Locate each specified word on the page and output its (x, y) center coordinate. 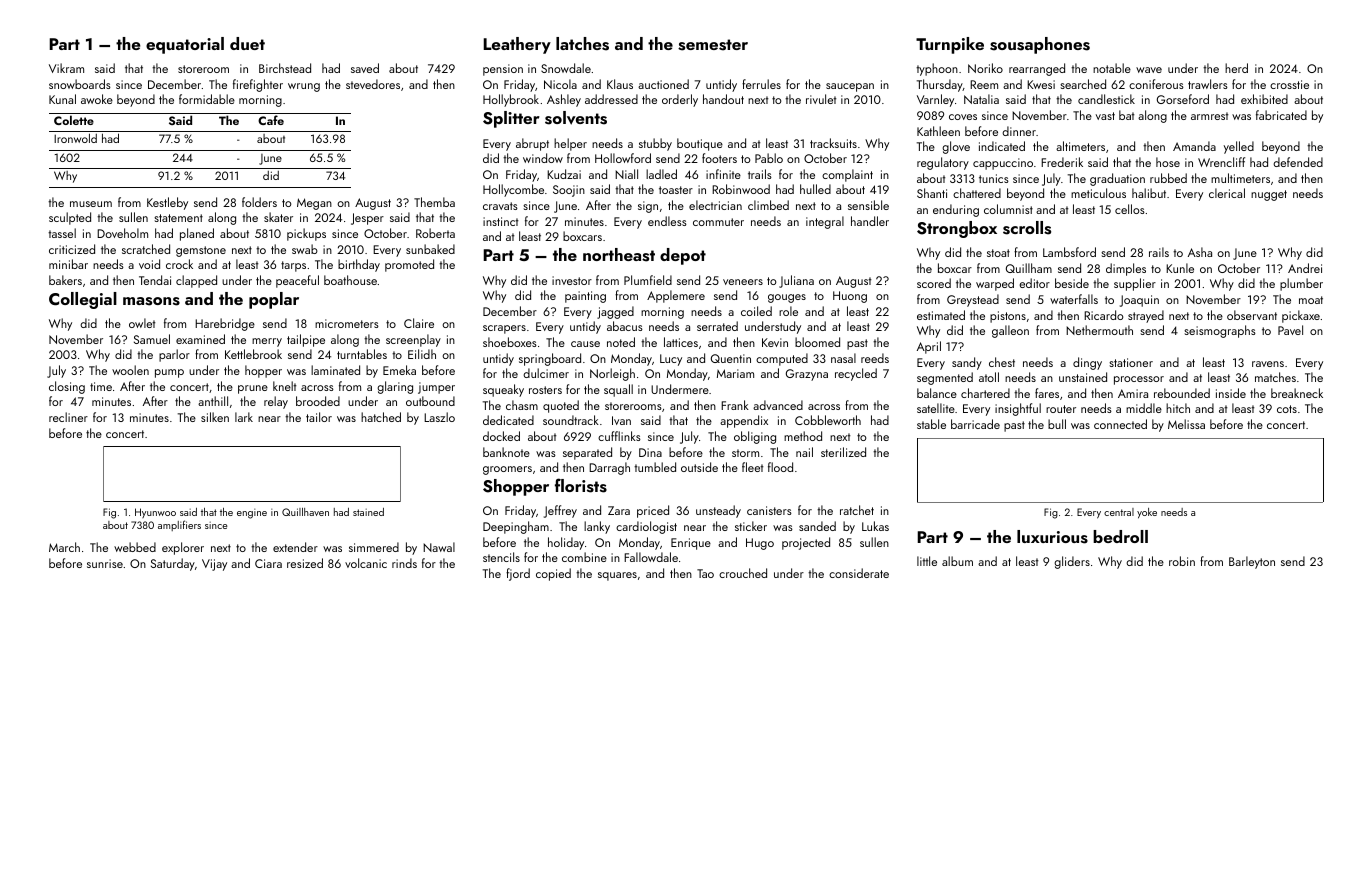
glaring (395, 387)
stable (931, 424)
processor (1139, 380)
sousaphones (1040, 45)
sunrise (105, 563)
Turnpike (950, 45)
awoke (97, 99)
